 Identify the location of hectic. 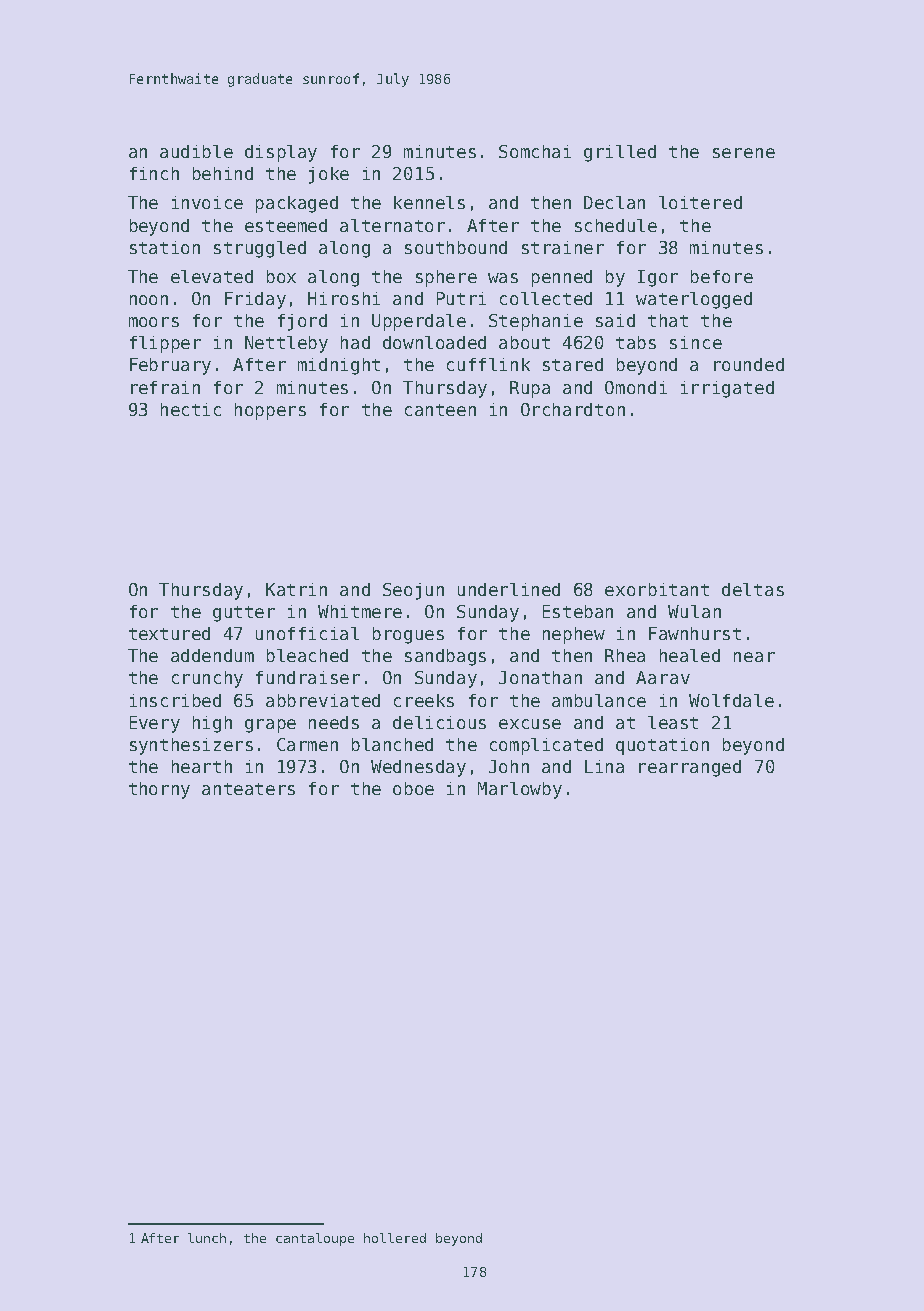
(191, 409).
